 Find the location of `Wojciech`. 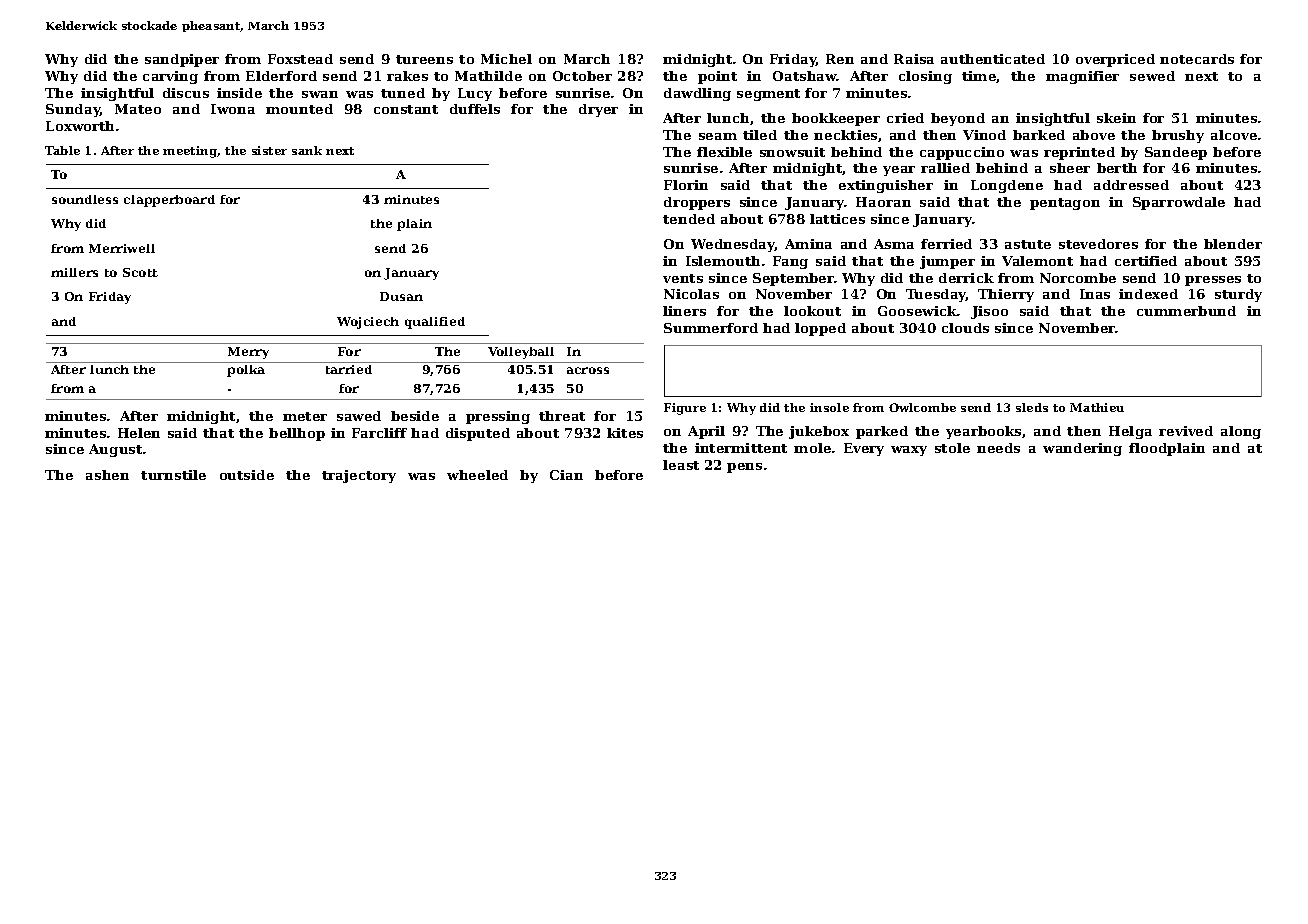

Wojciech is located at coordinates (368, 323).
